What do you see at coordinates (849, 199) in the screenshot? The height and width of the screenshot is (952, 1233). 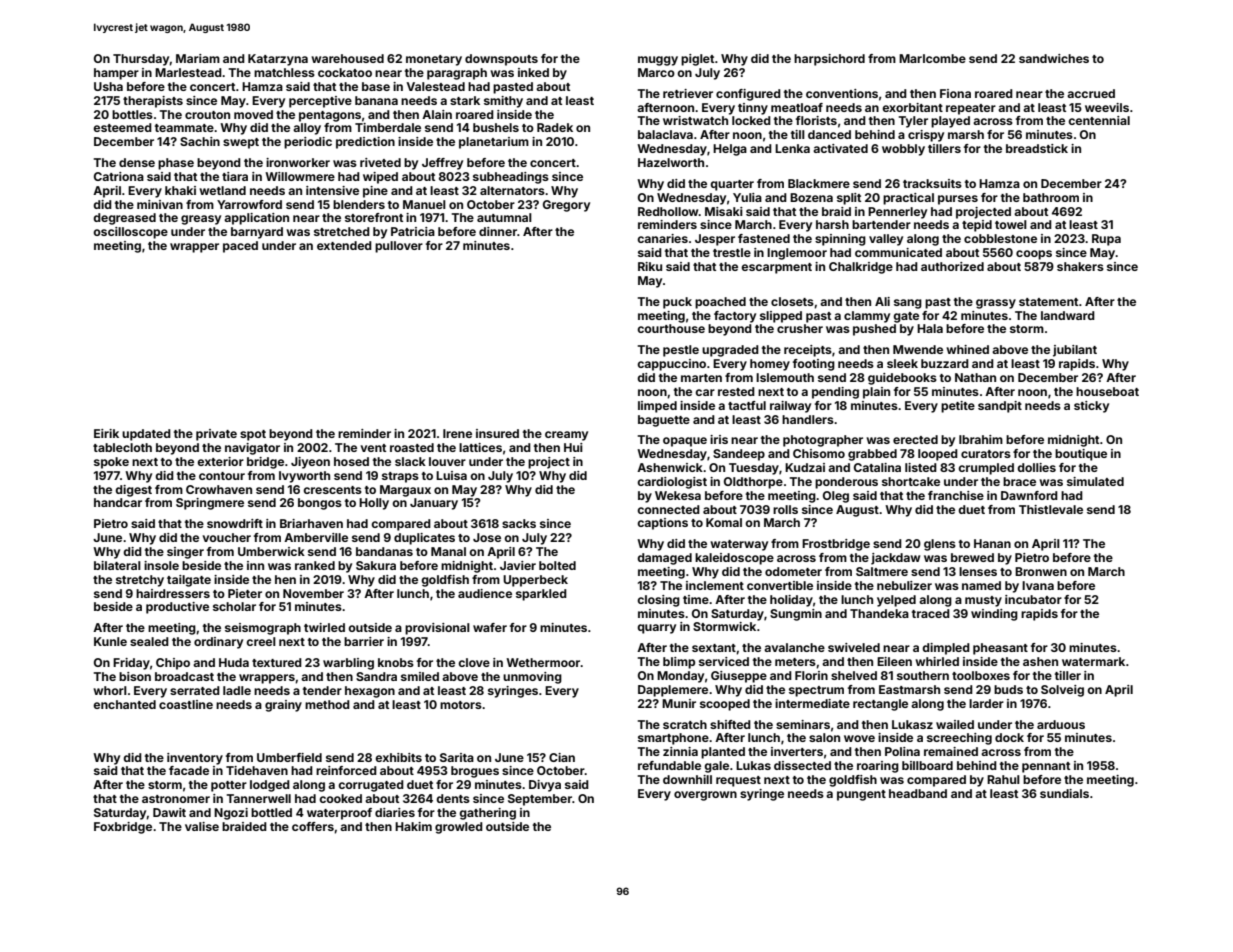 I see `split` at bounding box center [849, 199].
